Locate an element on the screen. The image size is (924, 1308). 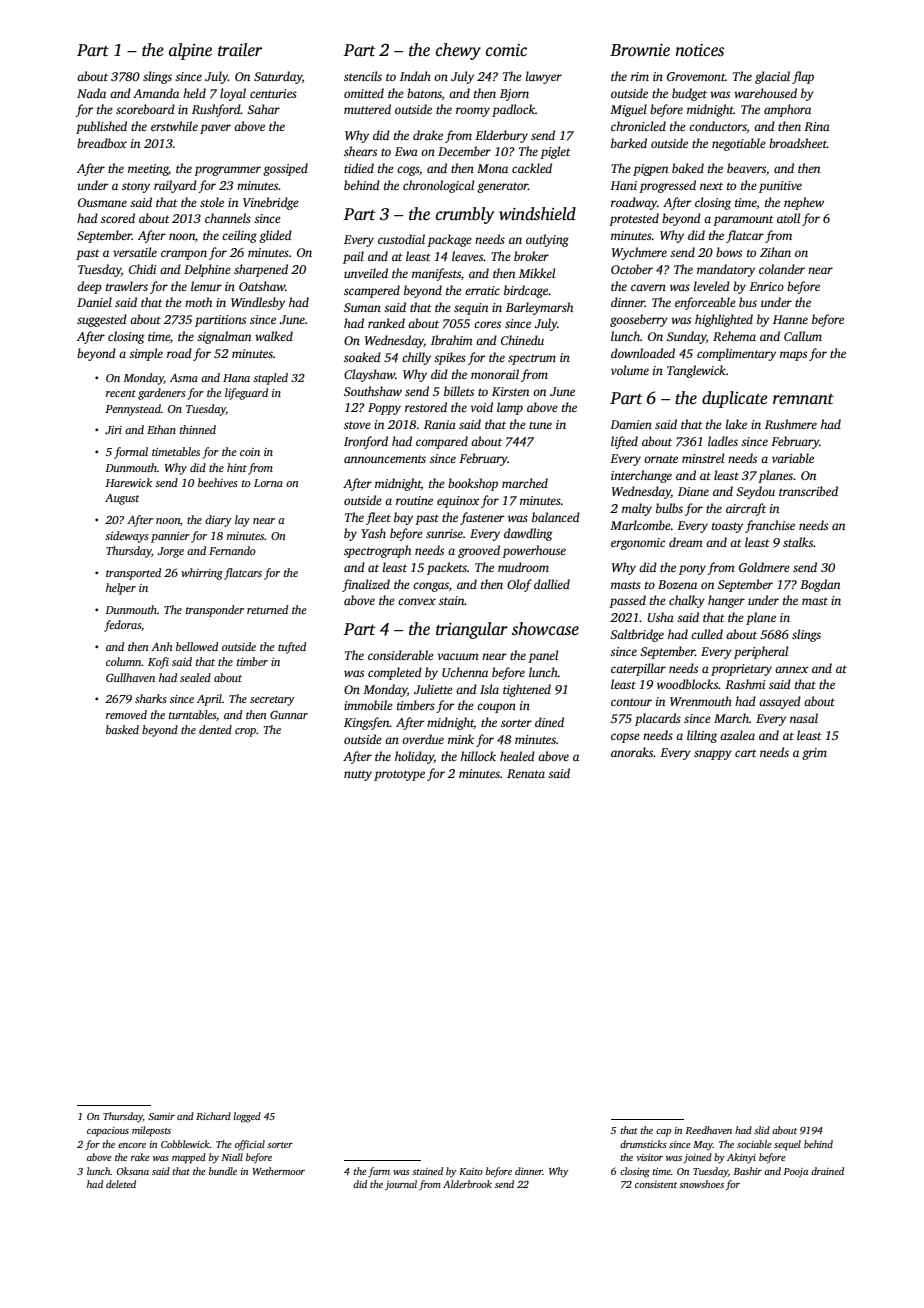
programmer is located at coordinates (227, 171).
